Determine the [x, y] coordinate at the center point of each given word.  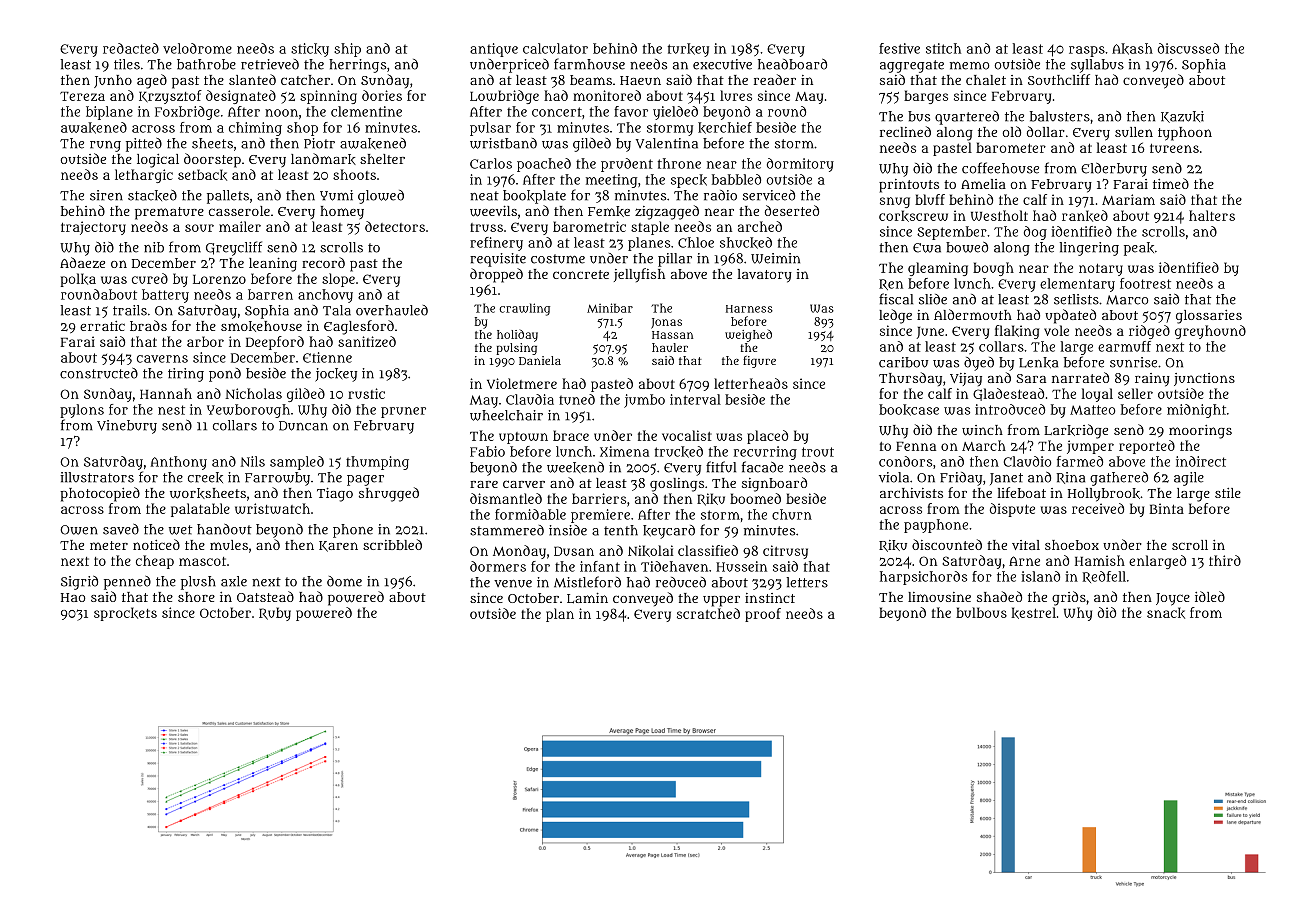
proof [763, 615]
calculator [555, 48]
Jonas [666, 323]
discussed [1188, 48]
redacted [131, 48]
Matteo [1092, 410]
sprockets [125, 614]
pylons [82, 411]
